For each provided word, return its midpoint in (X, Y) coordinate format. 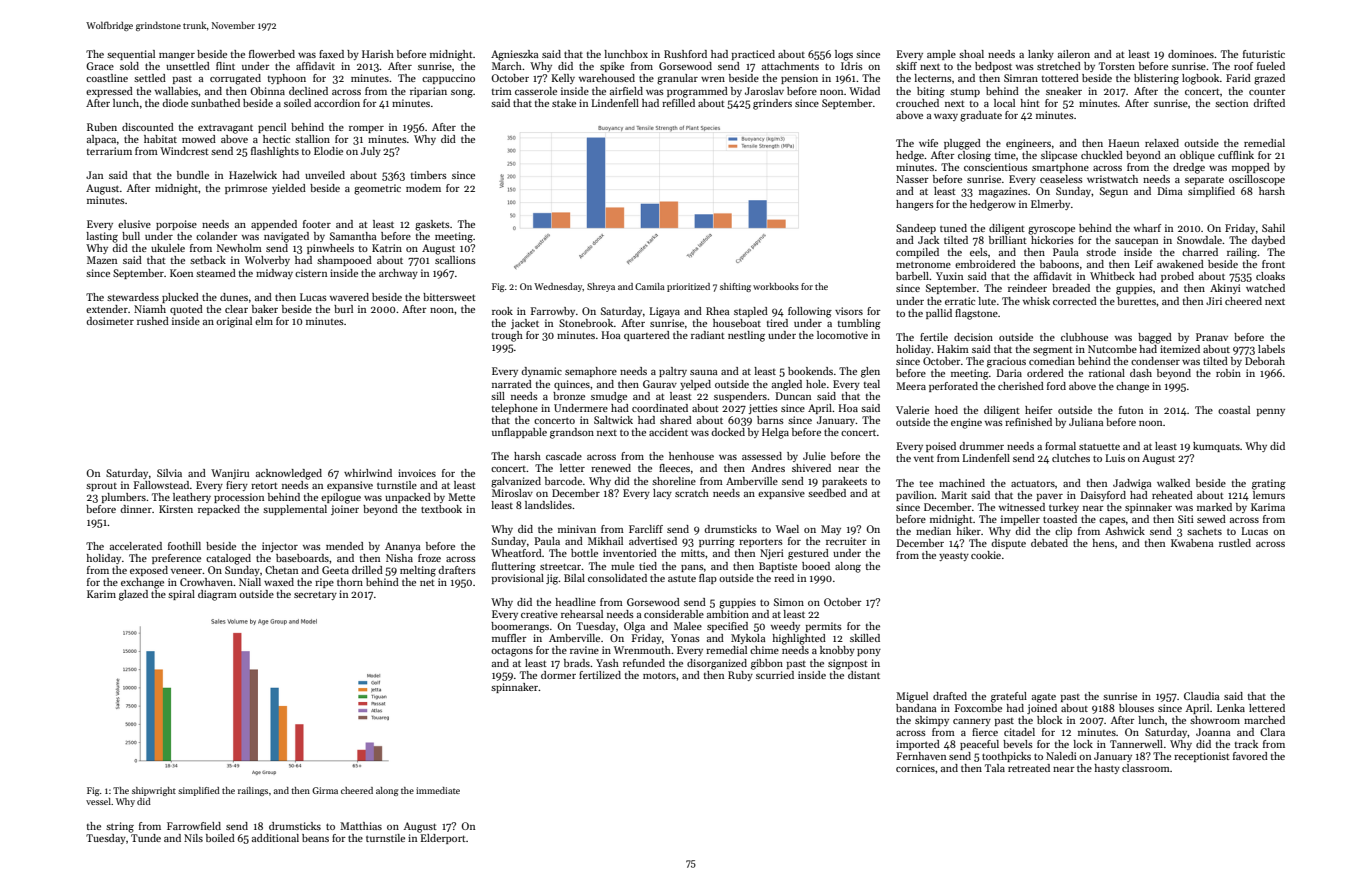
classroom (1146, 768)
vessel (98, 801)
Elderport (443, 839)
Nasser (912, 179)
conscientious (996, 167)
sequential (131, 55)
